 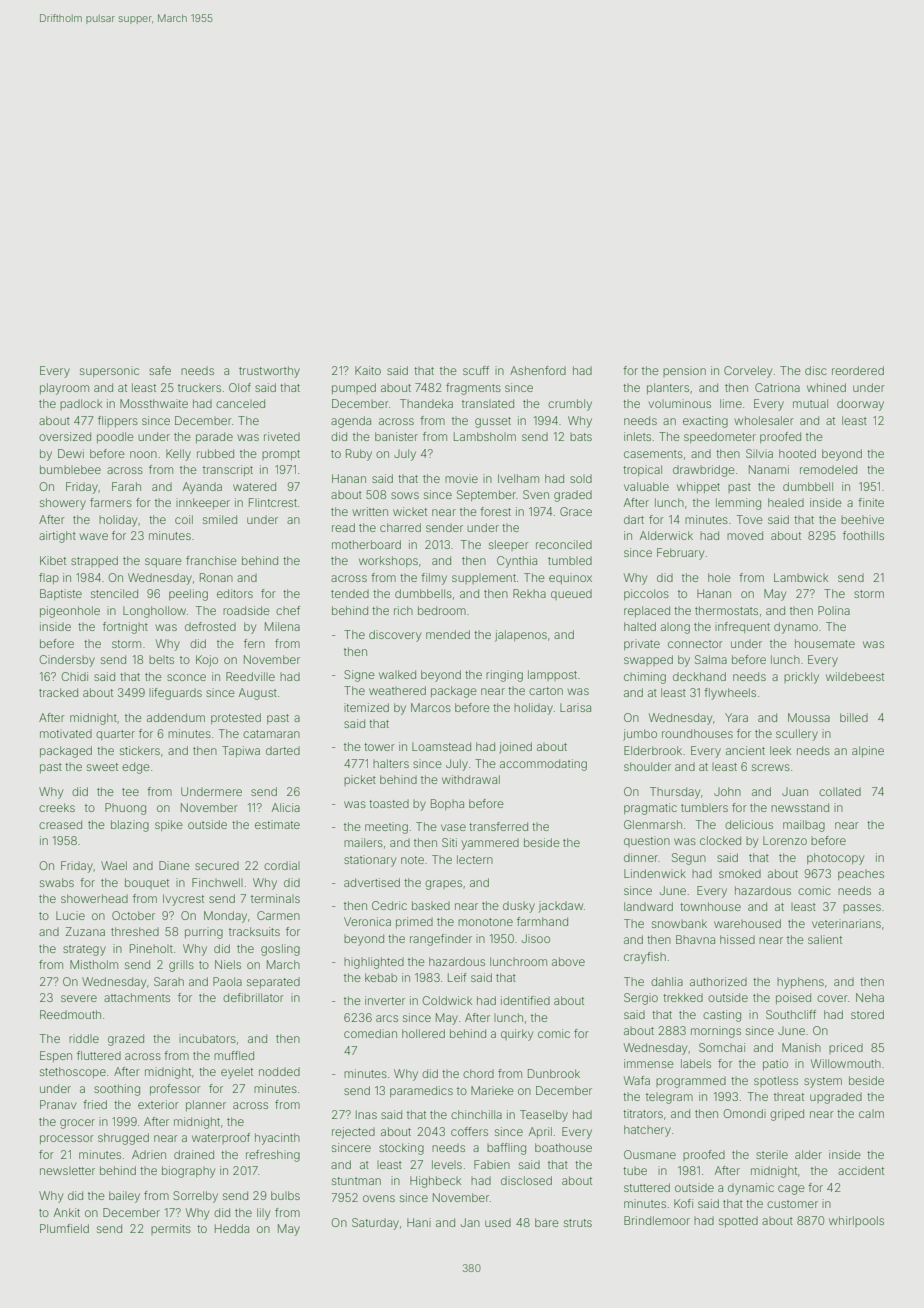 I want to click on farmers, so click(x=111, y=502).
